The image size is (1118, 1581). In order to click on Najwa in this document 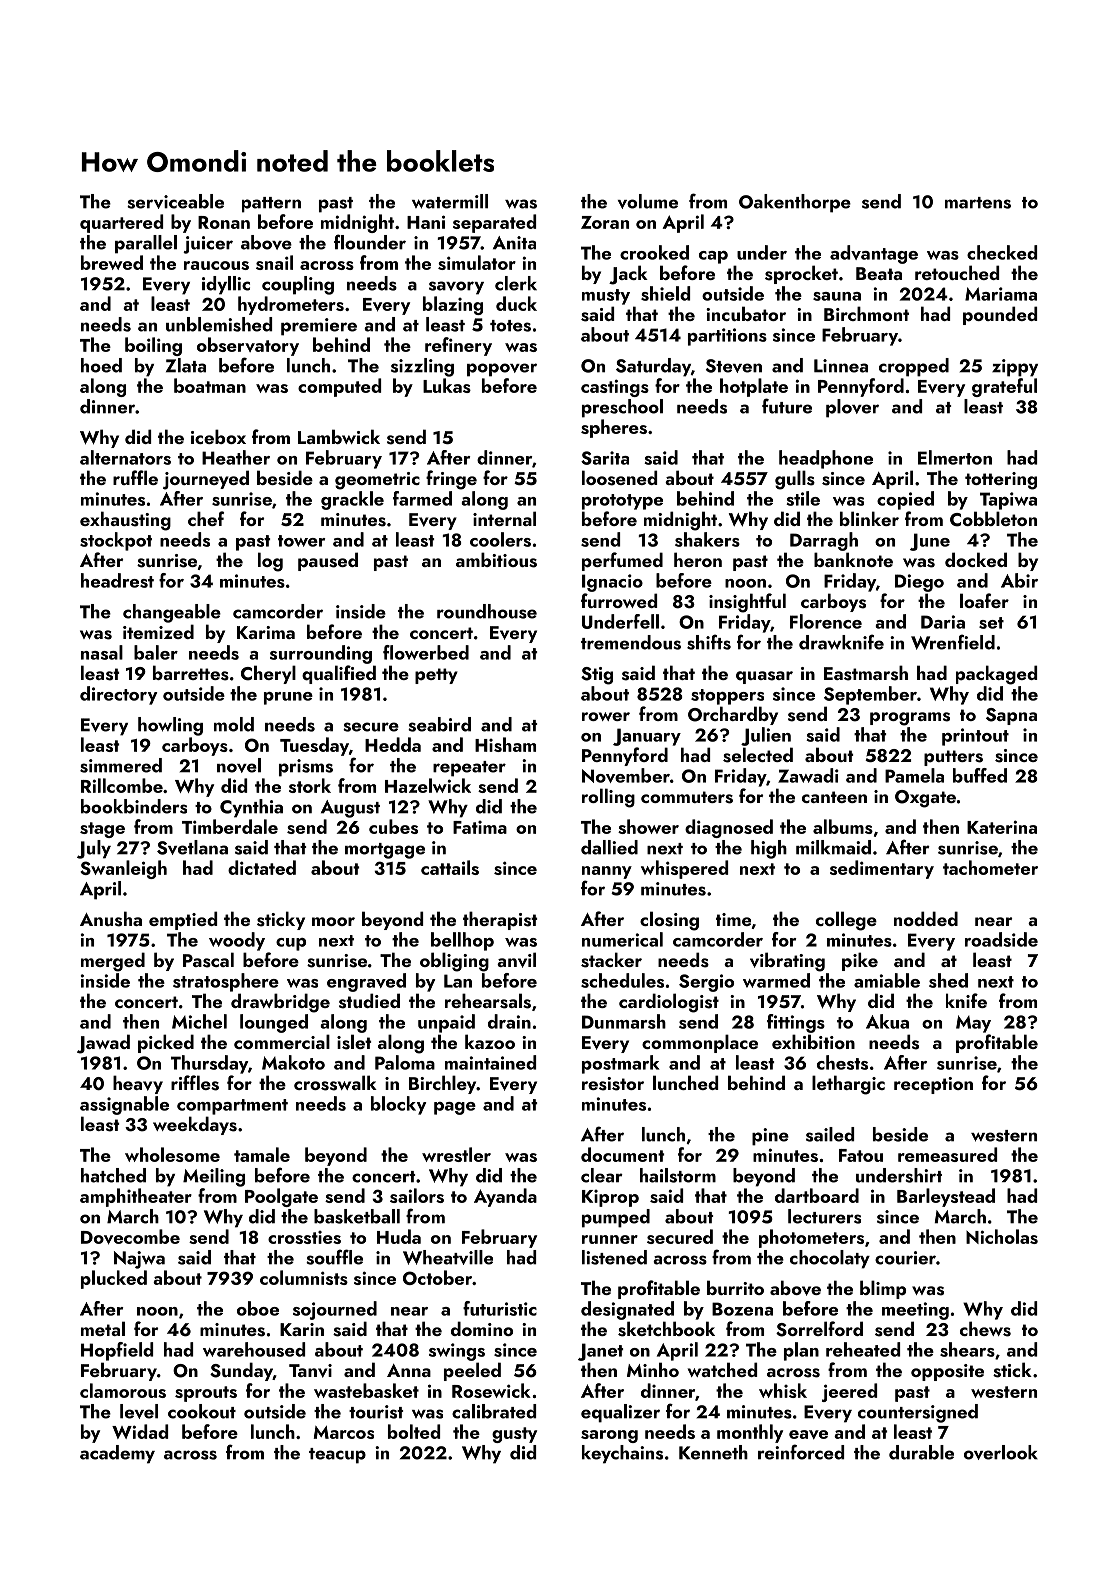, I will do `click(139, 1260)`.
